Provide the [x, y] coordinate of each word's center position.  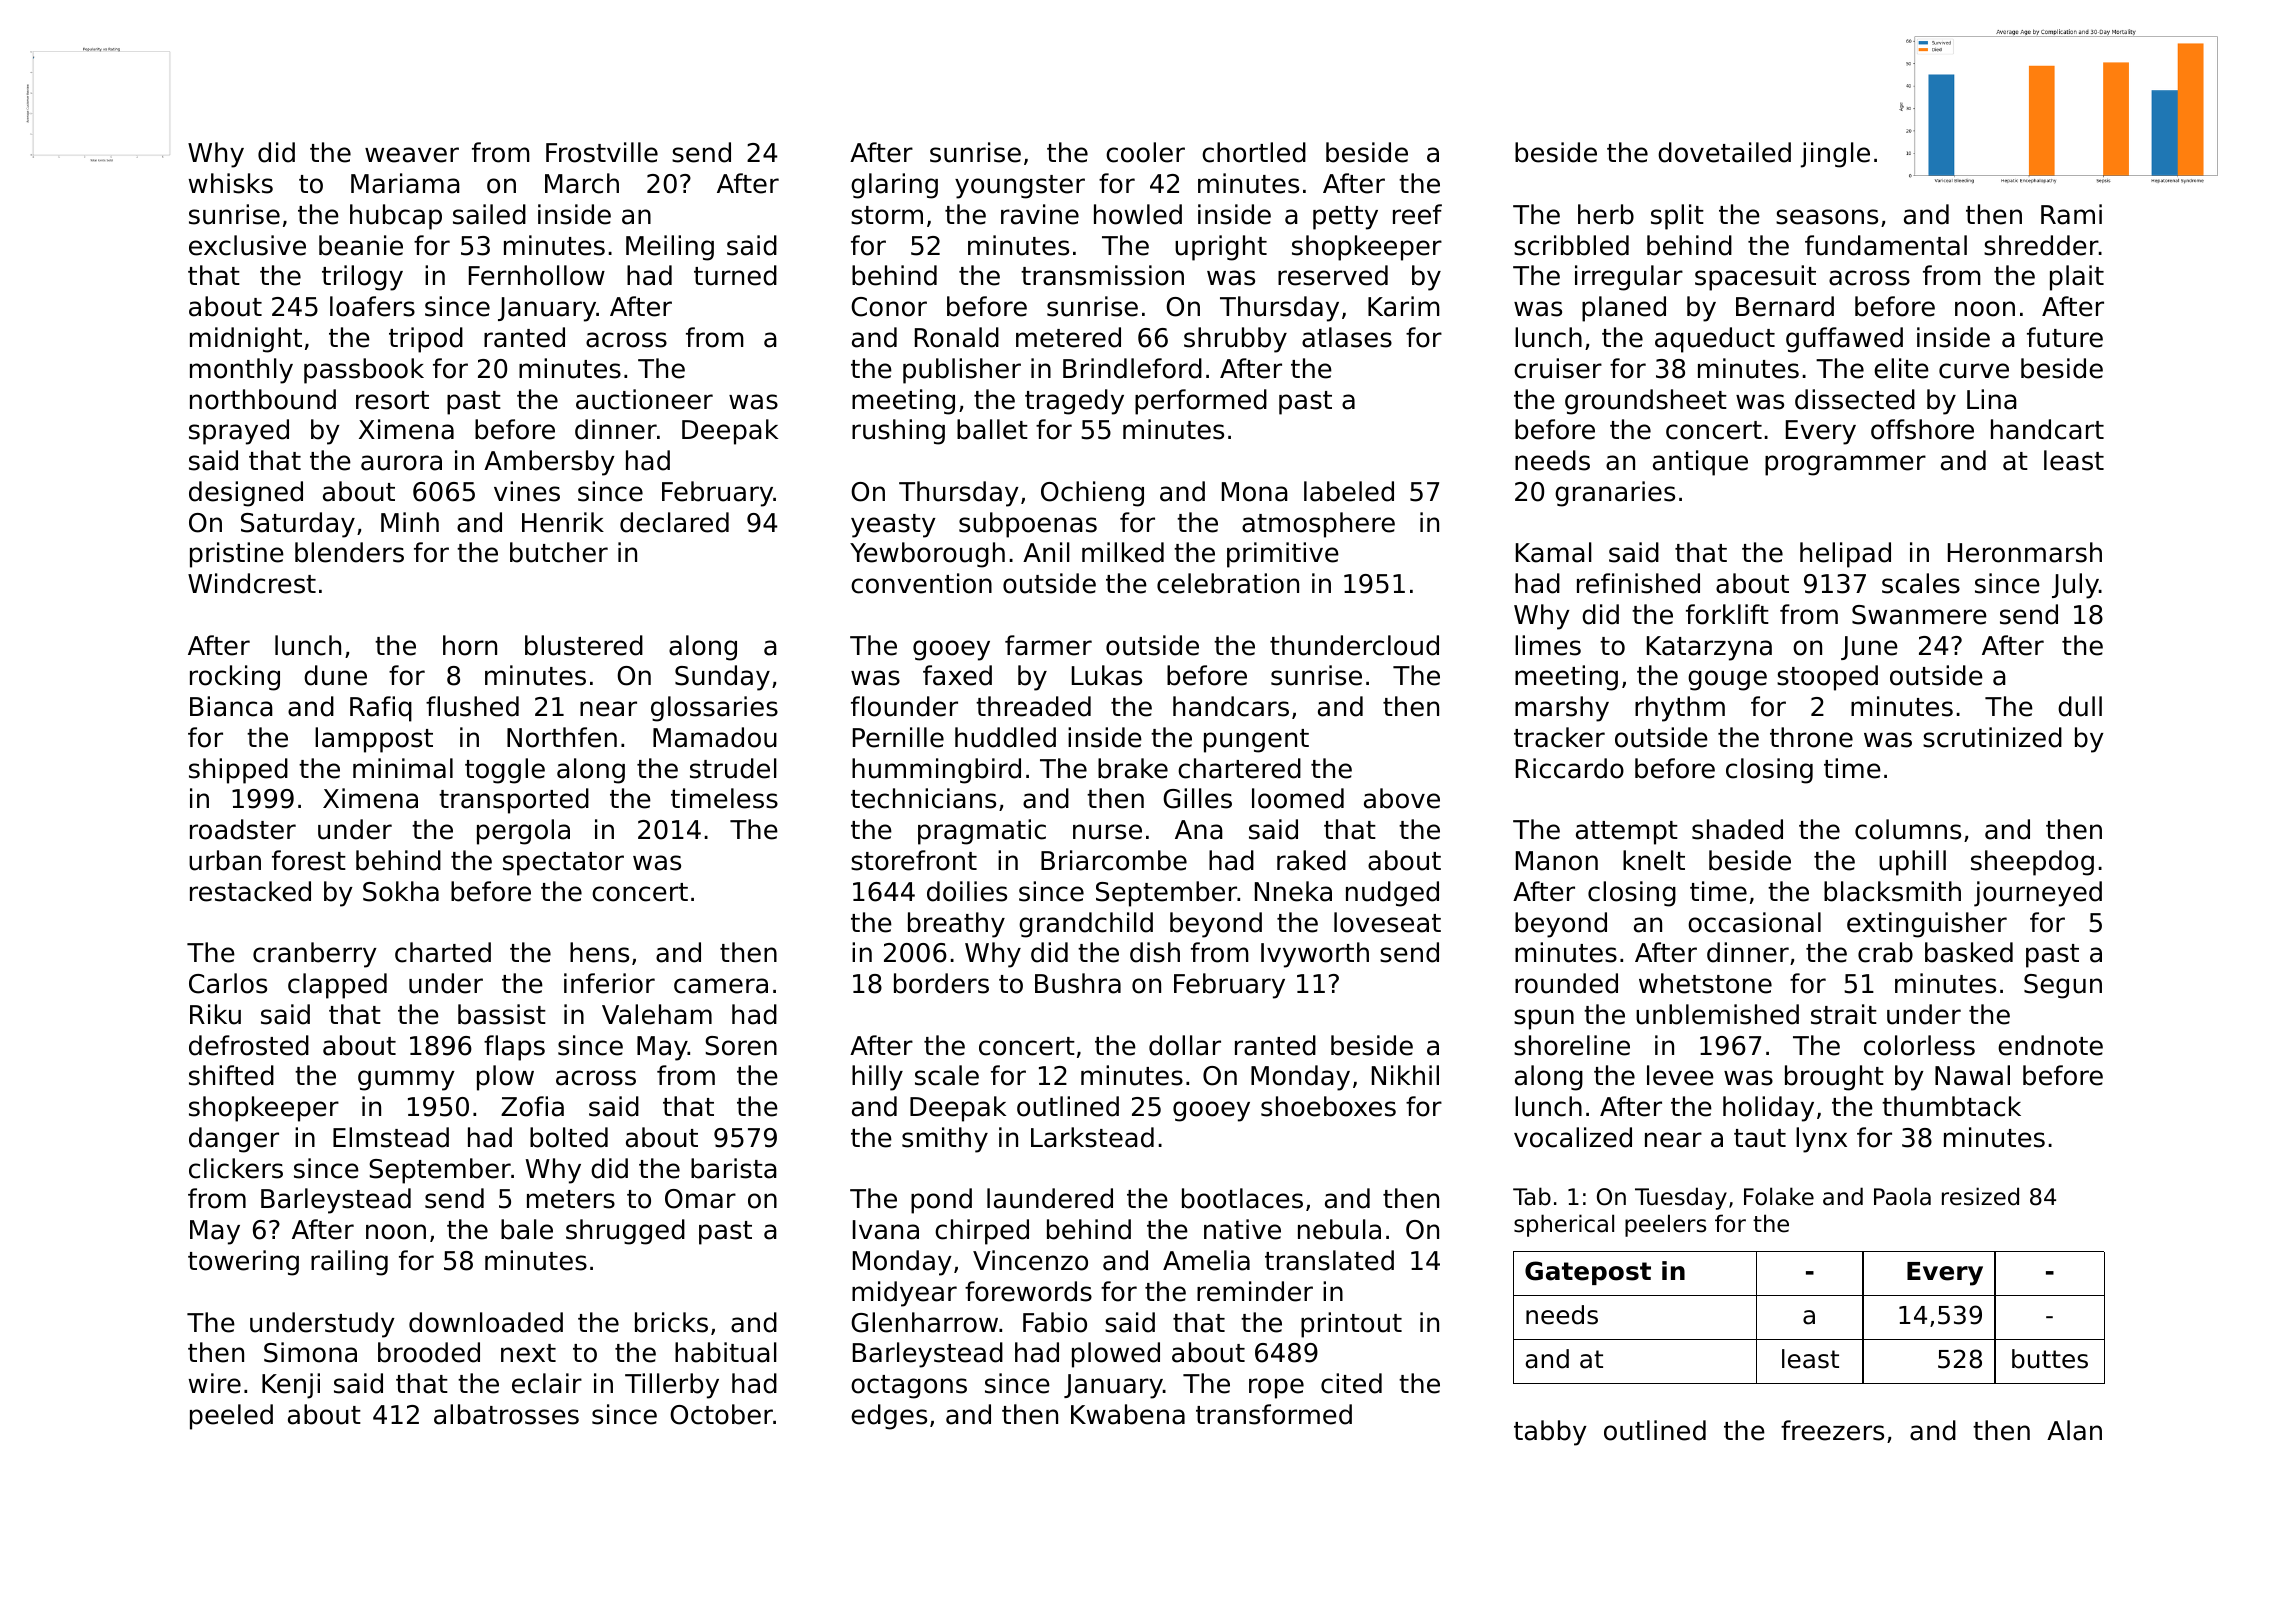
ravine [1040, 214]
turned [735, 275]
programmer [1845, 465]
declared [674, 522]
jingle [1835, 155]
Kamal [1554, 552]
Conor [889, 307]
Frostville [602, 152]
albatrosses [506, 1414]
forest [309, 860]
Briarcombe [1114, 860]
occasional [1754, 922]
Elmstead [391, 1137]
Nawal [1972, 1075]
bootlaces [1242, 1198]
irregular [1629, 278]
